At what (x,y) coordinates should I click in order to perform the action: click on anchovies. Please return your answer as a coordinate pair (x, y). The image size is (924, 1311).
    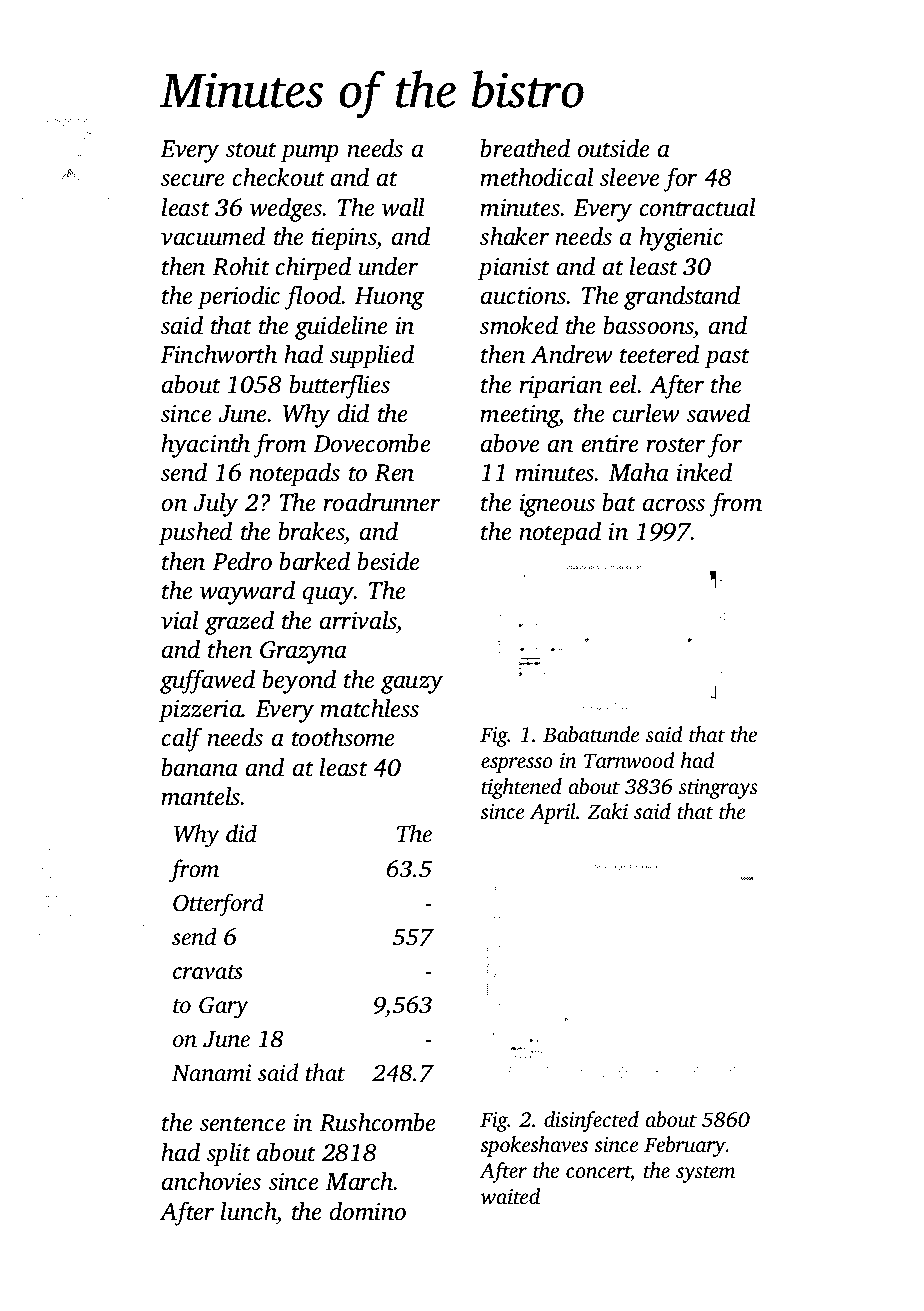
    Looking at the image, I should click on (211, 1181).
